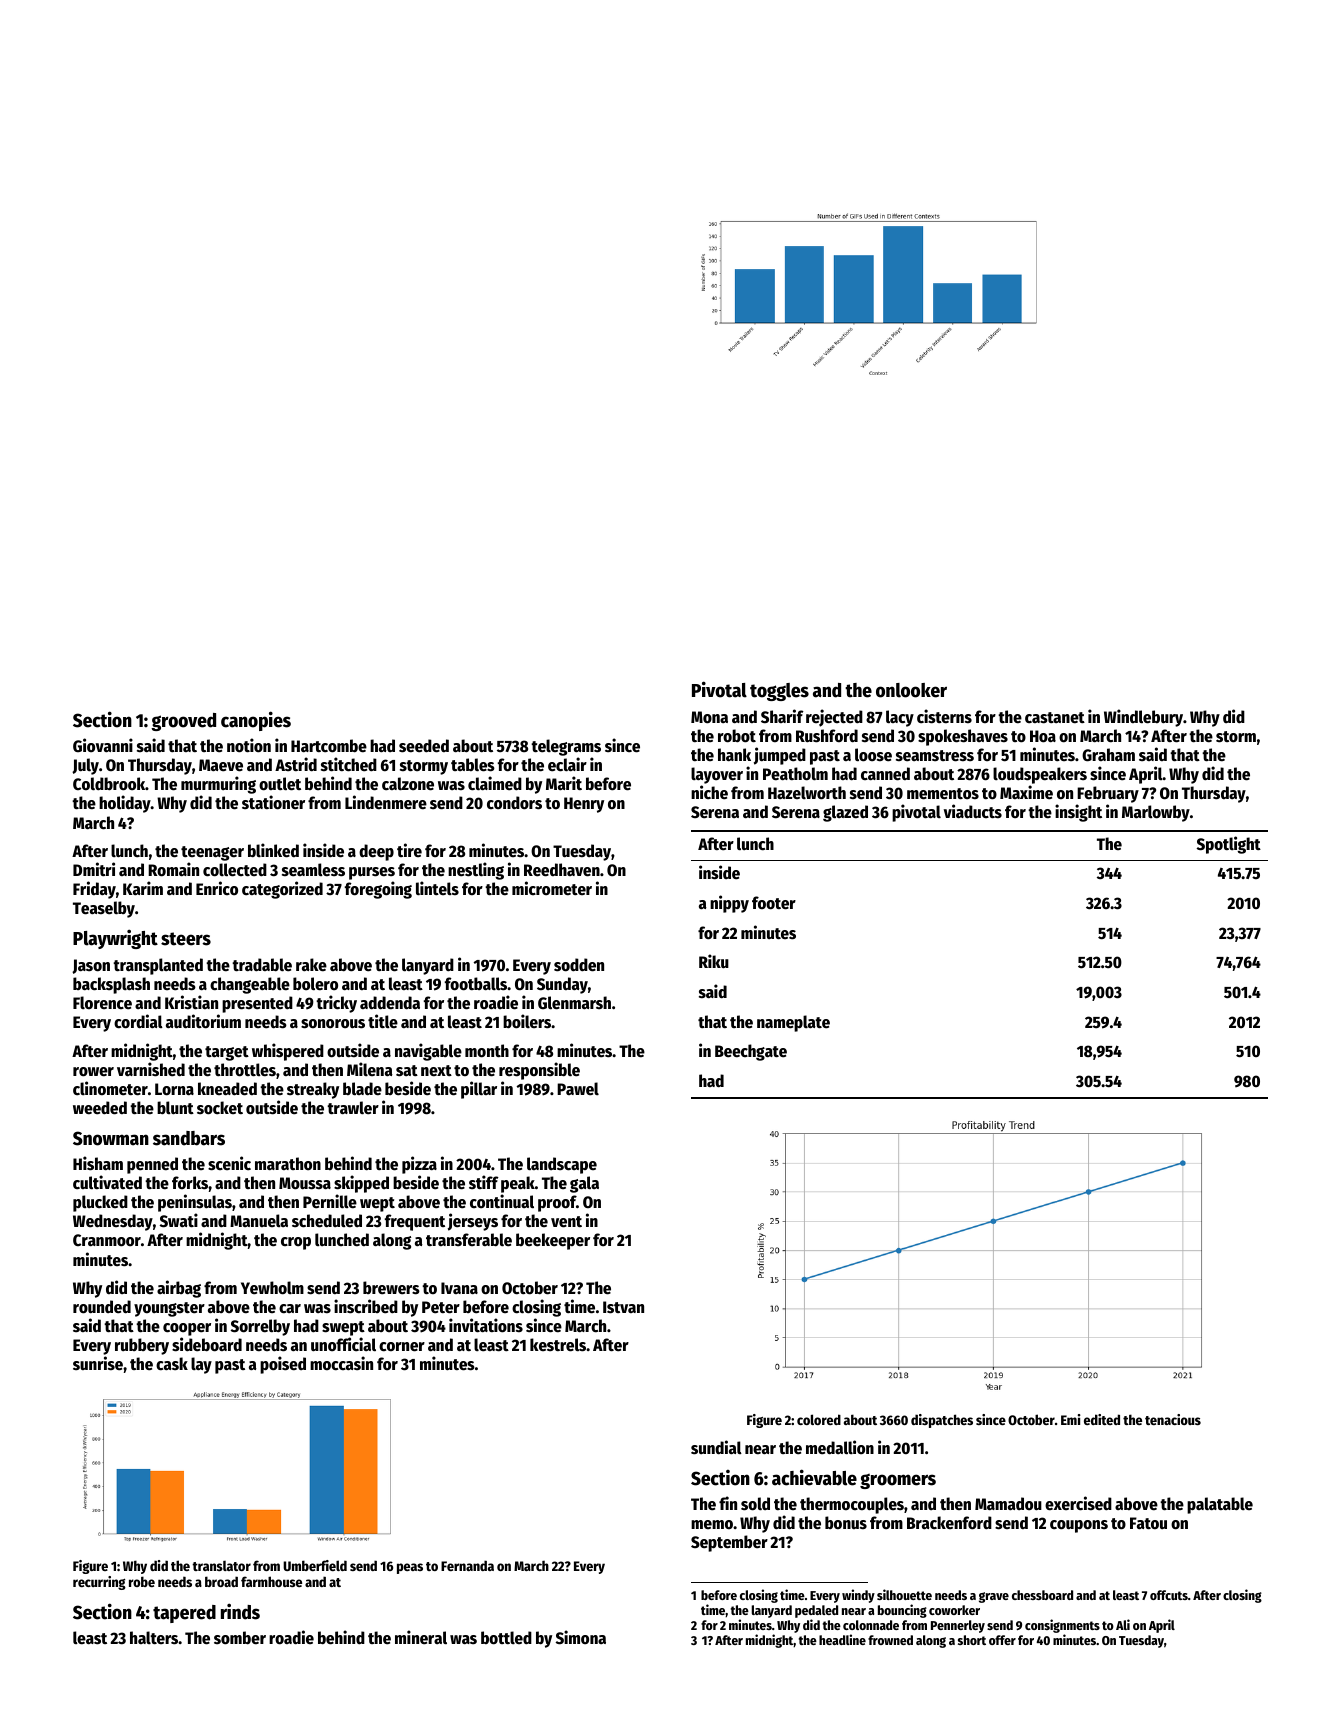 The image size is (1341, 1736). I want to click on grooved, so click(183, 722).
